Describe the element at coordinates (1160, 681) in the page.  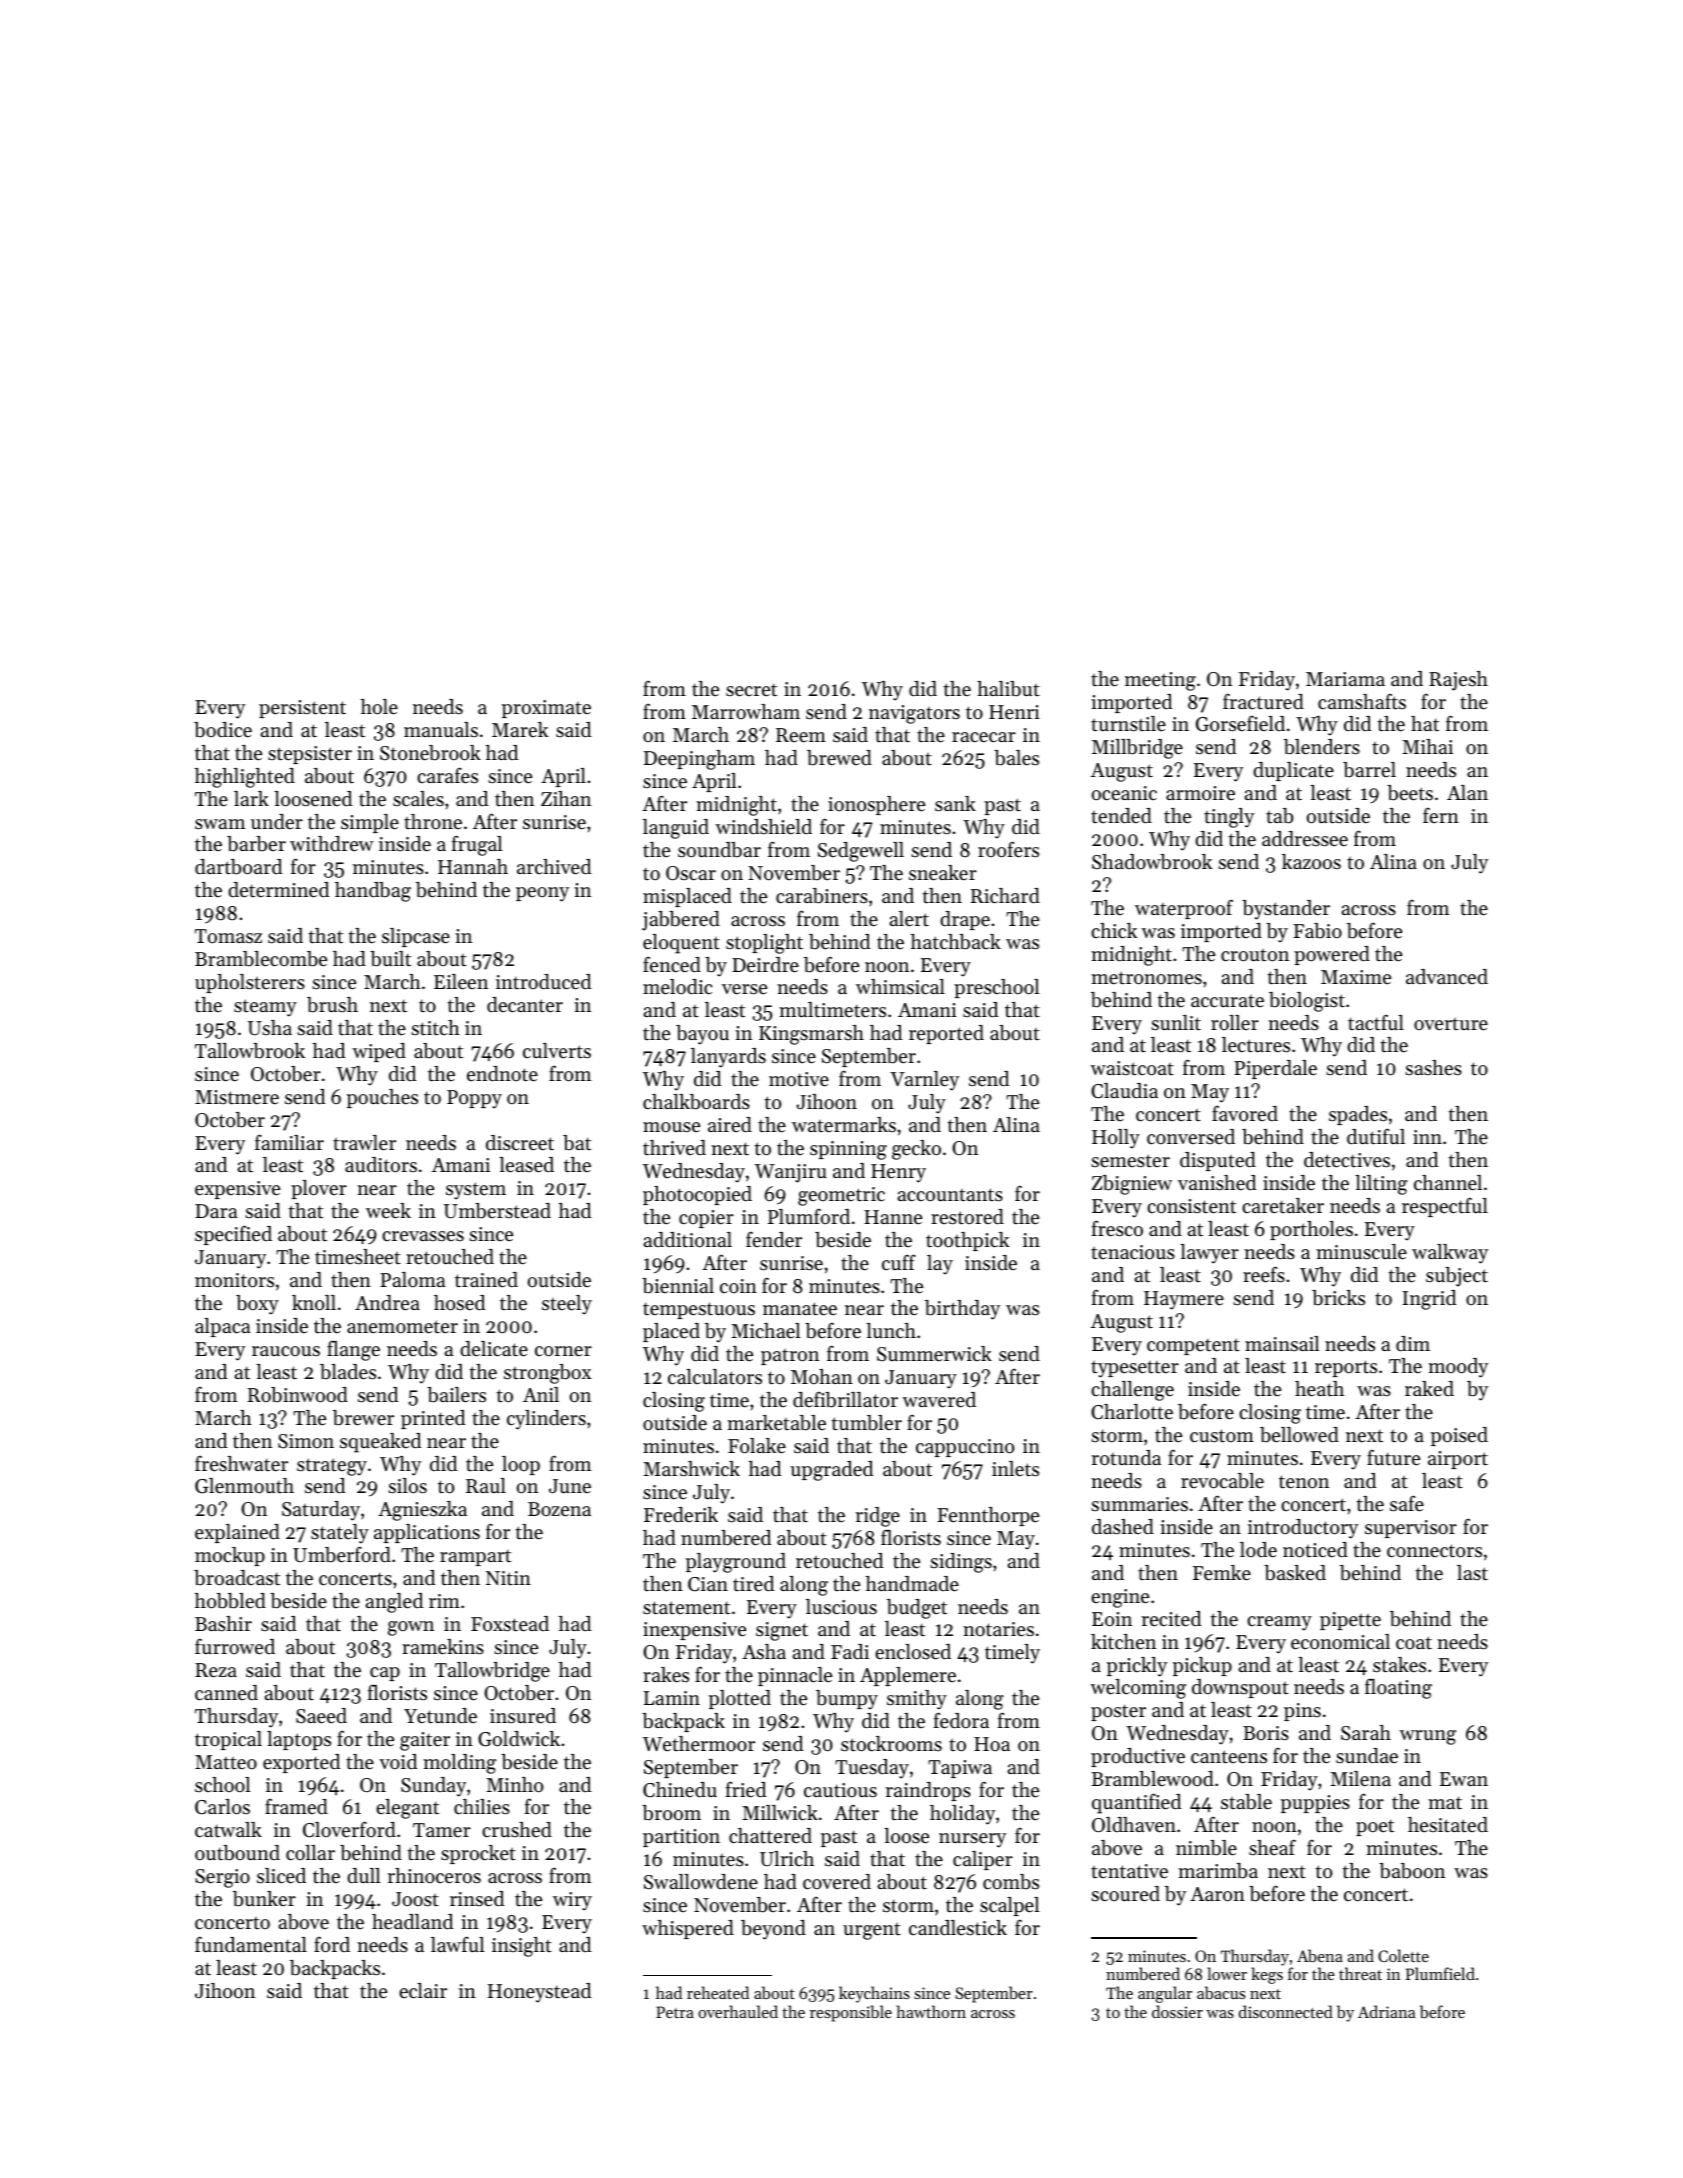
I see `meeting` at that location.
